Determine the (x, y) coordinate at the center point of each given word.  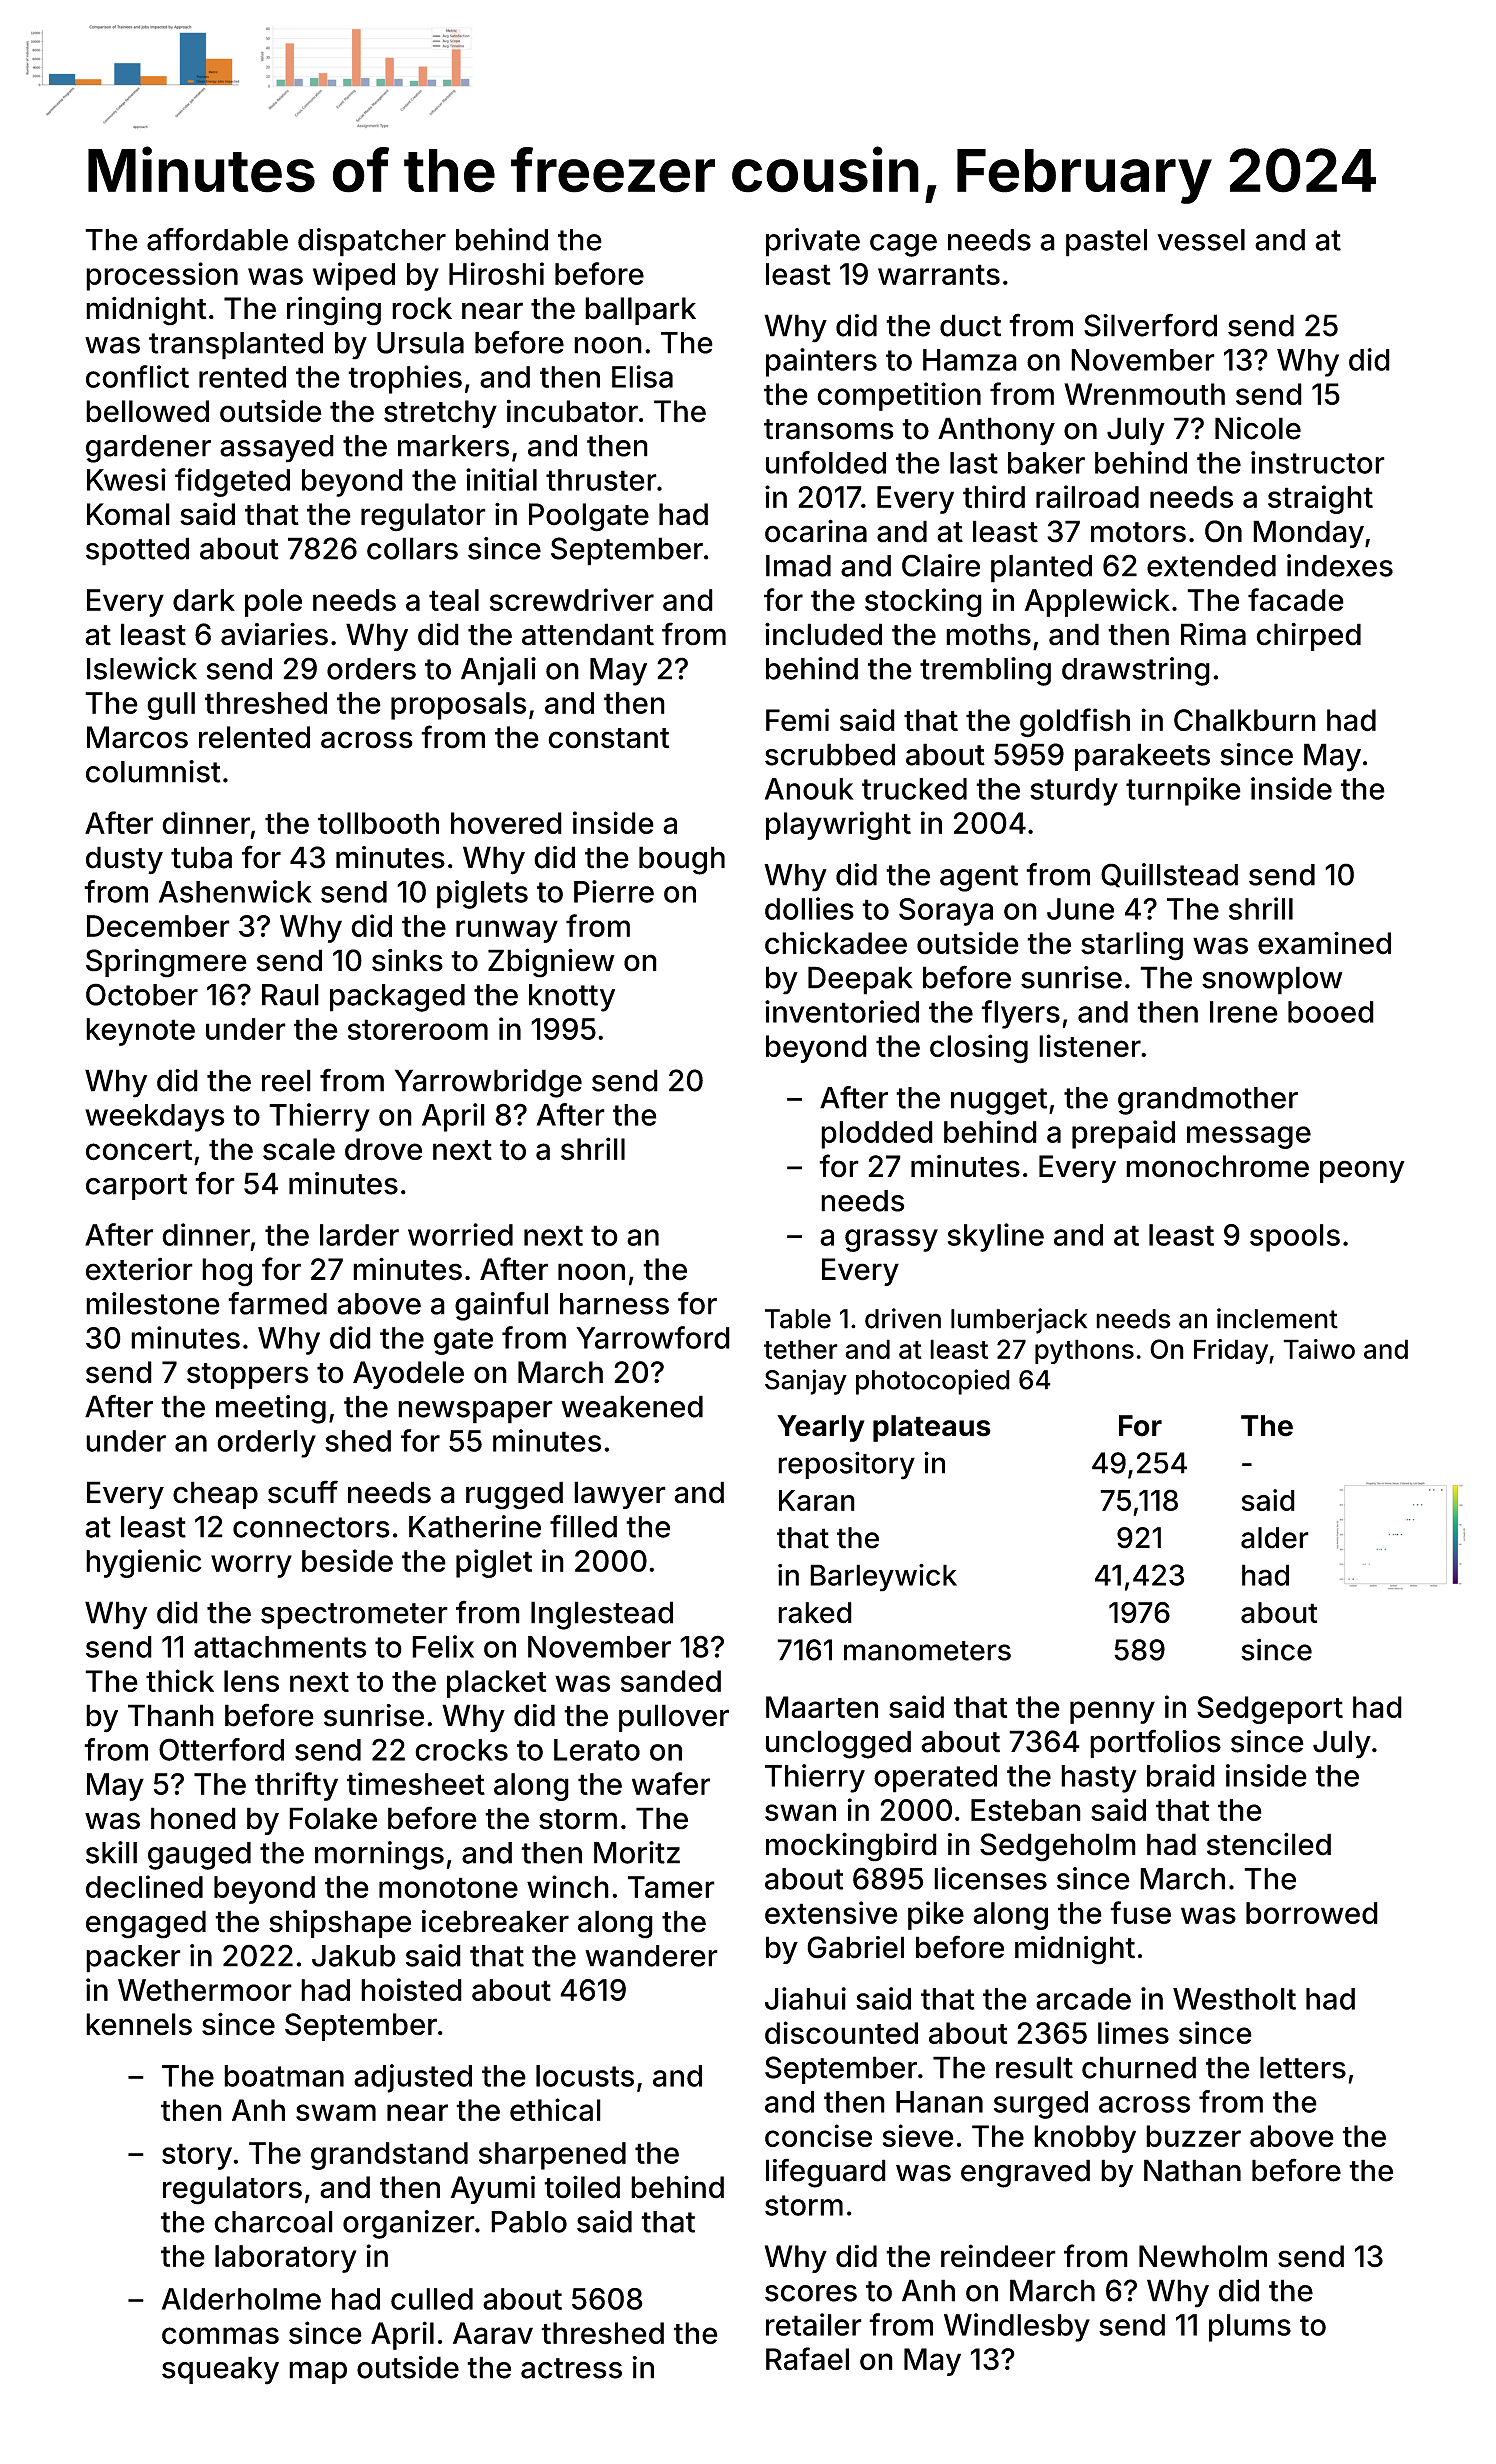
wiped (354, 276)
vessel (1201, 240)
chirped (1308, 637)
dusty (124, 860)
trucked (914, 789)
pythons (1084, 1351)
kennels (139, 2024)
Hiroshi (496, 273)
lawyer (620, 1495)
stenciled (1269, 1844)
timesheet (416, 1783)
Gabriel (855, 1947)
